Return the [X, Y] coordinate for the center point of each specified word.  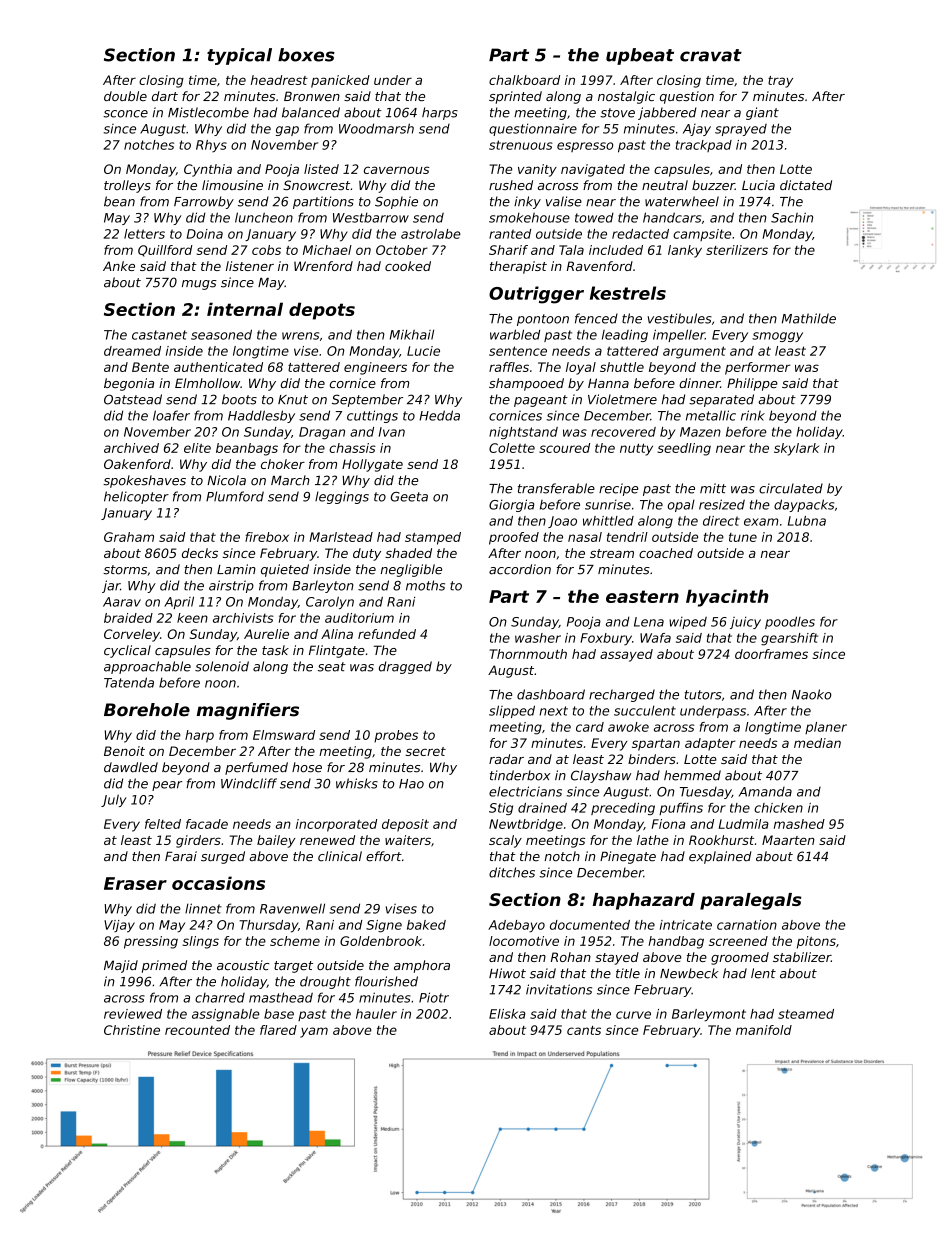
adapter [710, 744]
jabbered [667, 113]
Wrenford [323, 266]
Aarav [122, 602]
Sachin [792, 217]
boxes [306, 55]
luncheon [264, 217]
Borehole [147, 710]
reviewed [133, 1014]
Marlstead [341, 537]
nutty [636, 449]
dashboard [551, 694]
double [125, 96]
